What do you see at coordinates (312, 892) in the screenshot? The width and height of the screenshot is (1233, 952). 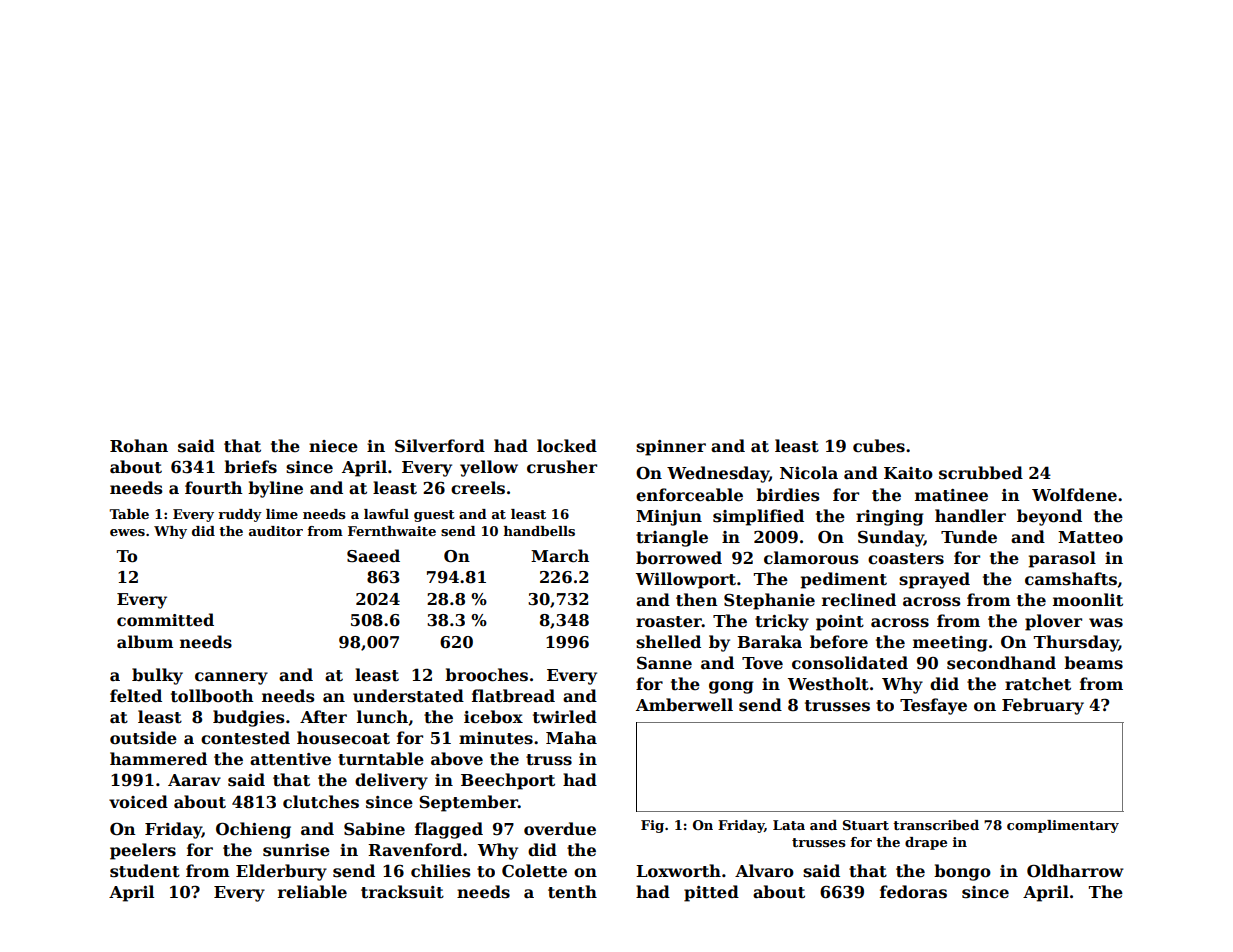 I see `reliable` at bounding box center [312, 892].
